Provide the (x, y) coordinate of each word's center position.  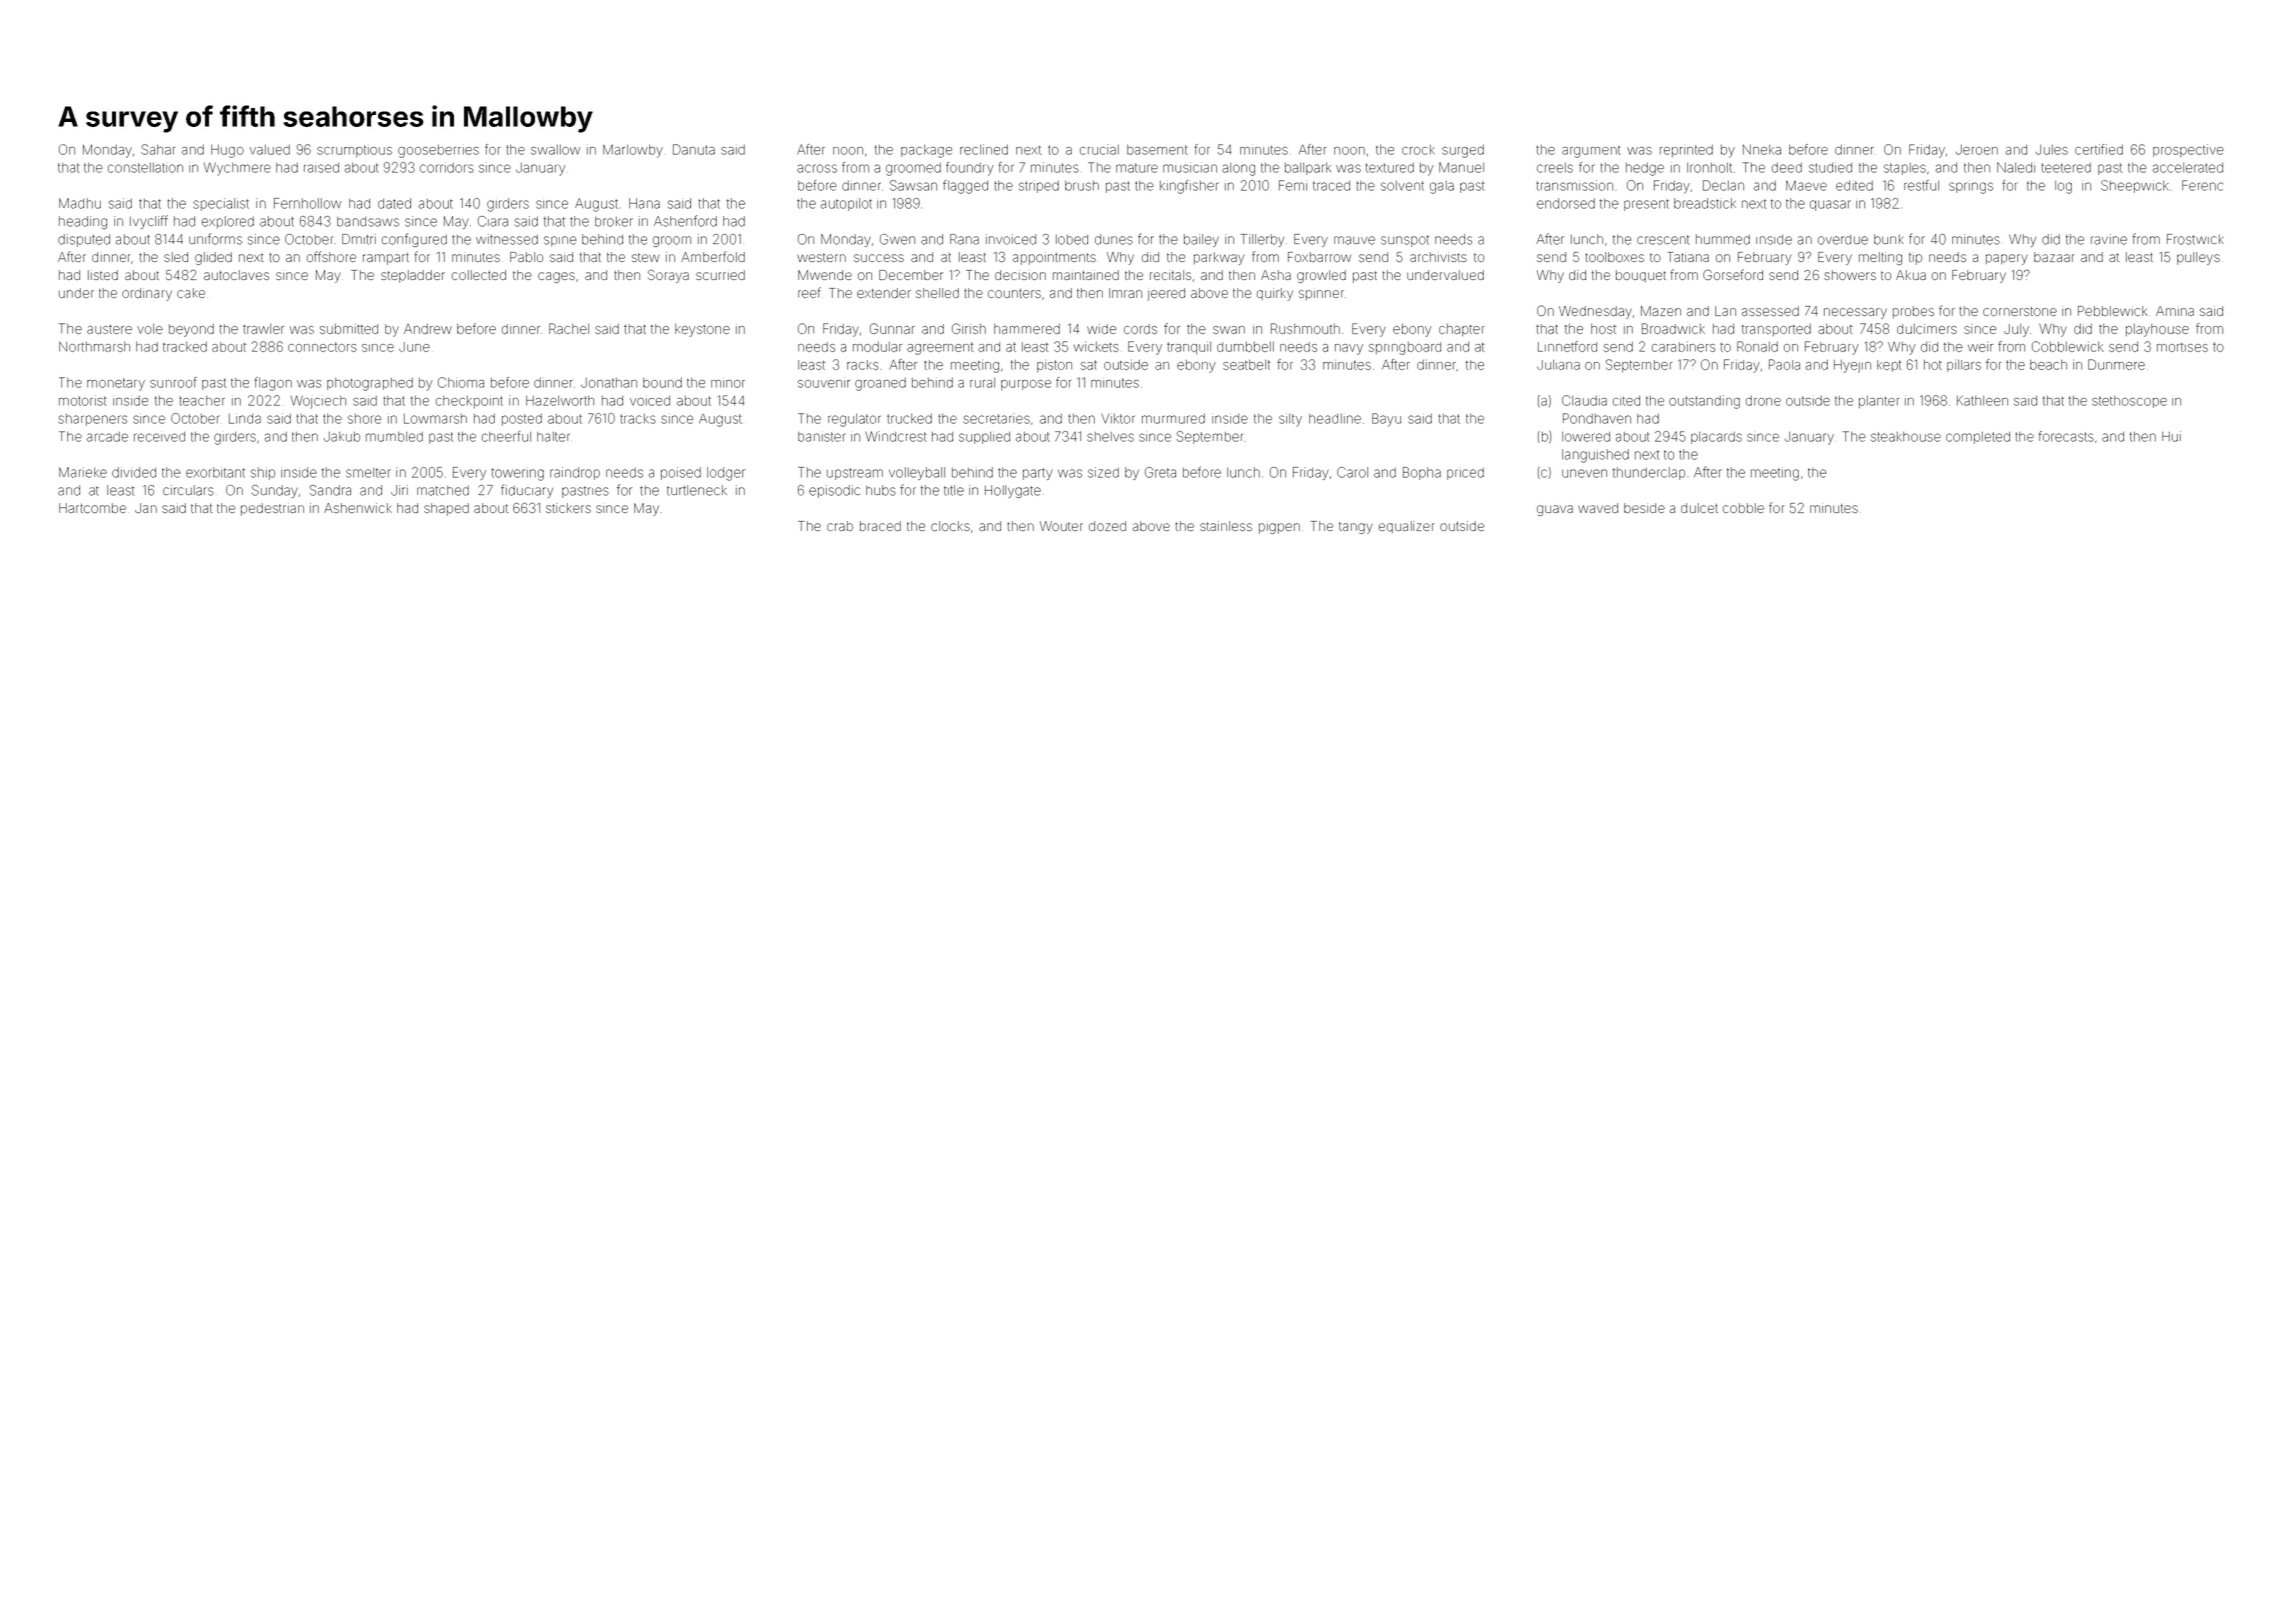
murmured (1173, 419)
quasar (1830, 205)
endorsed (1566, 203)
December (911, 275)
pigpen (1279, 528)
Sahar (158, 149)
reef (809, 292)
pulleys (2198, 258)
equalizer (1406, 527)
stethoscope (2129, 402)
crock (1418, 150)
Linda (245, 419)
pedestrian (272, 509)
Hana (644, 203)
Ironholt (1709, 168)
